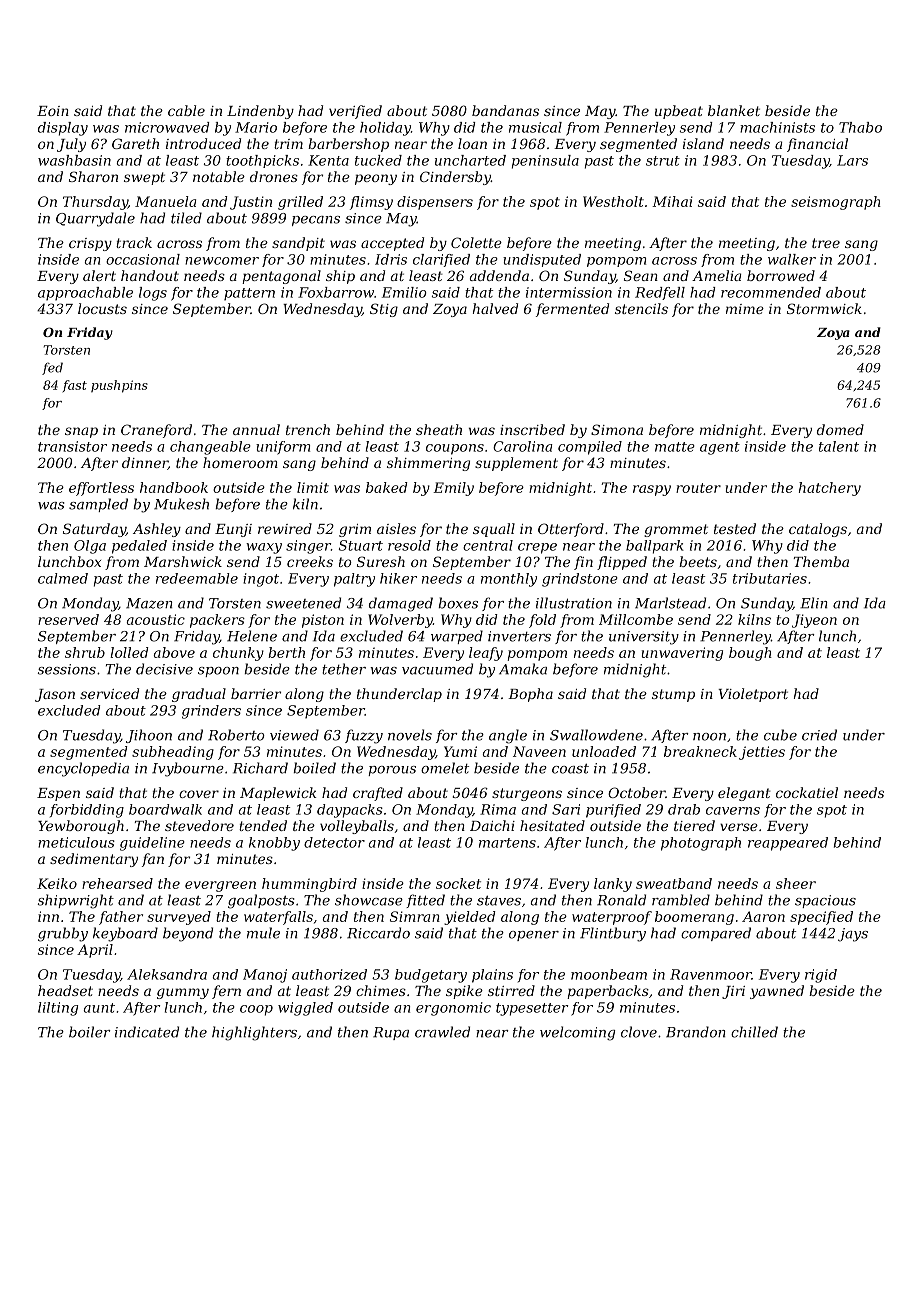 The image size is (924, 1308). Describe the element at coordinates (577, 1033) in the screenshot. I see `welcoming` at that location.
